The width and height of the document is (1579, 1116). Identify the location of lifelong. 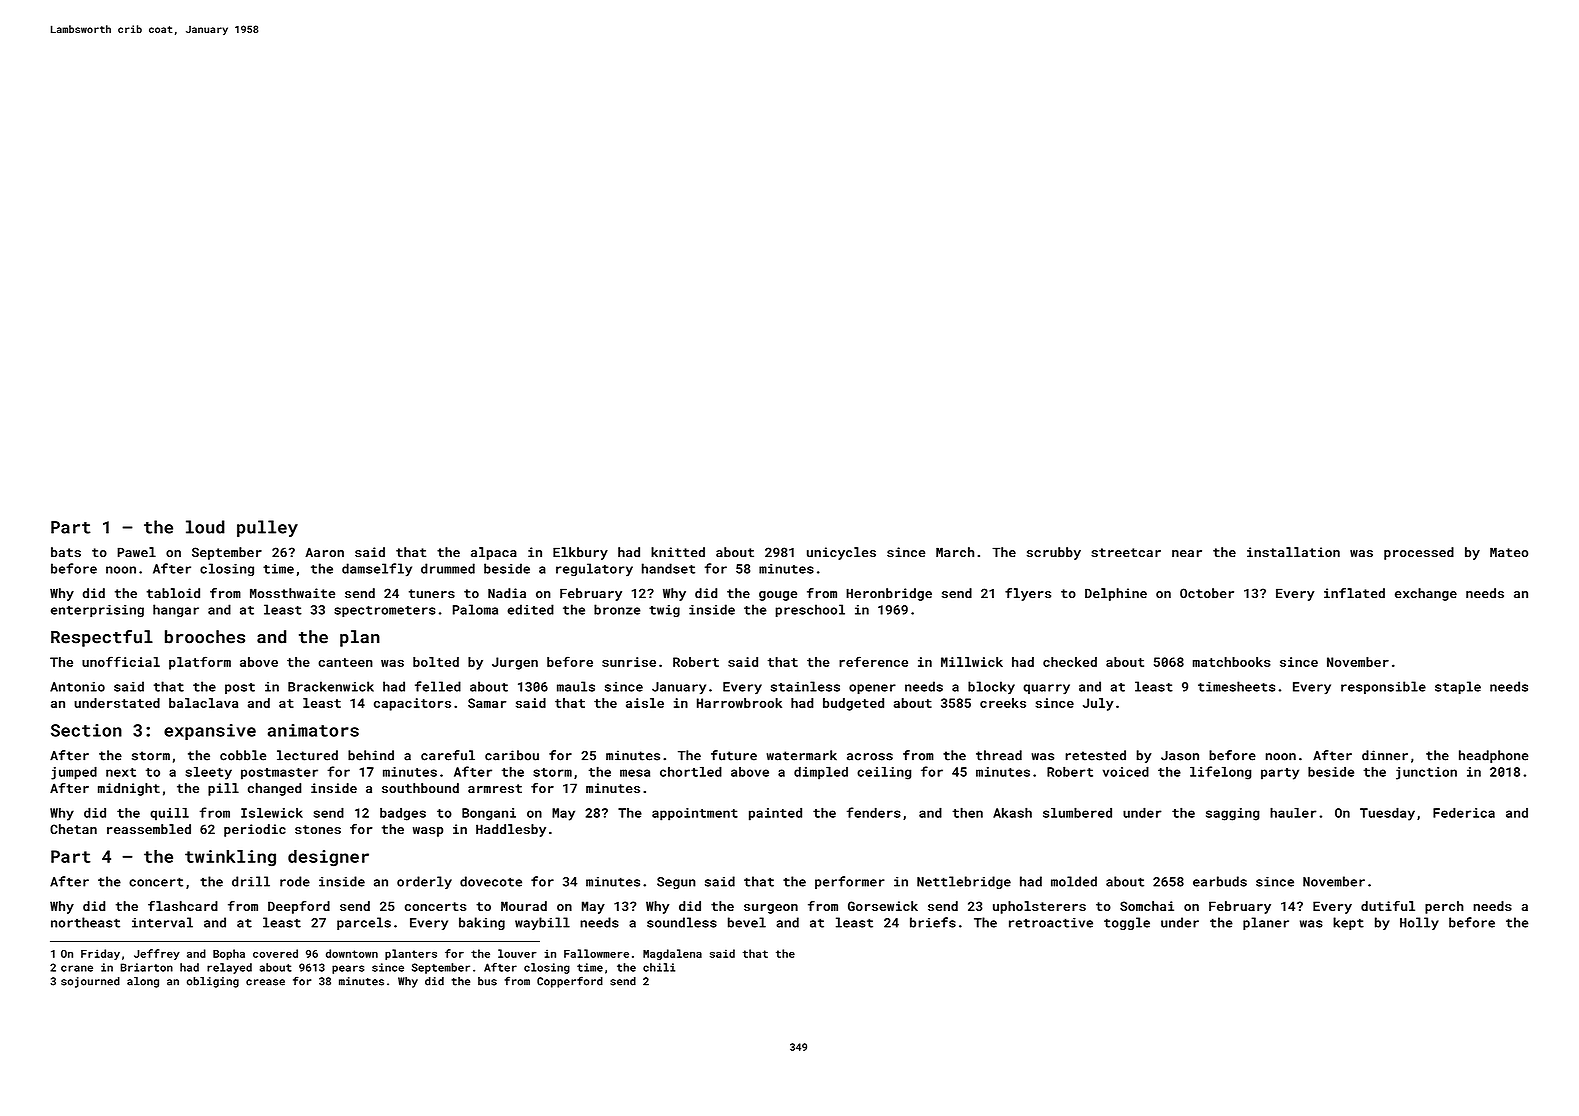
(1220, 773).
